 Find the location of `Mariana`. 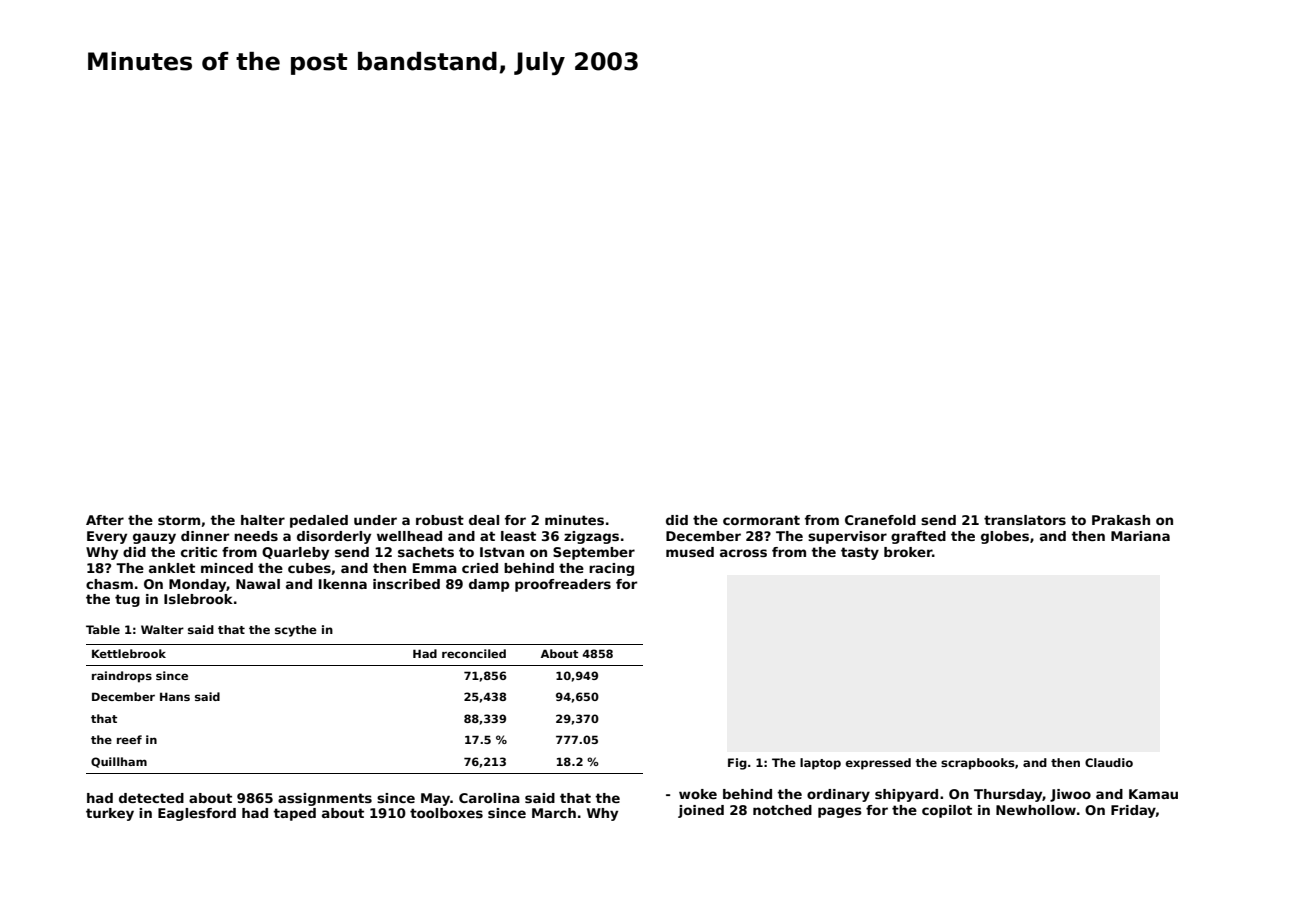

Mariana is located at coordinates (1140, 536).
